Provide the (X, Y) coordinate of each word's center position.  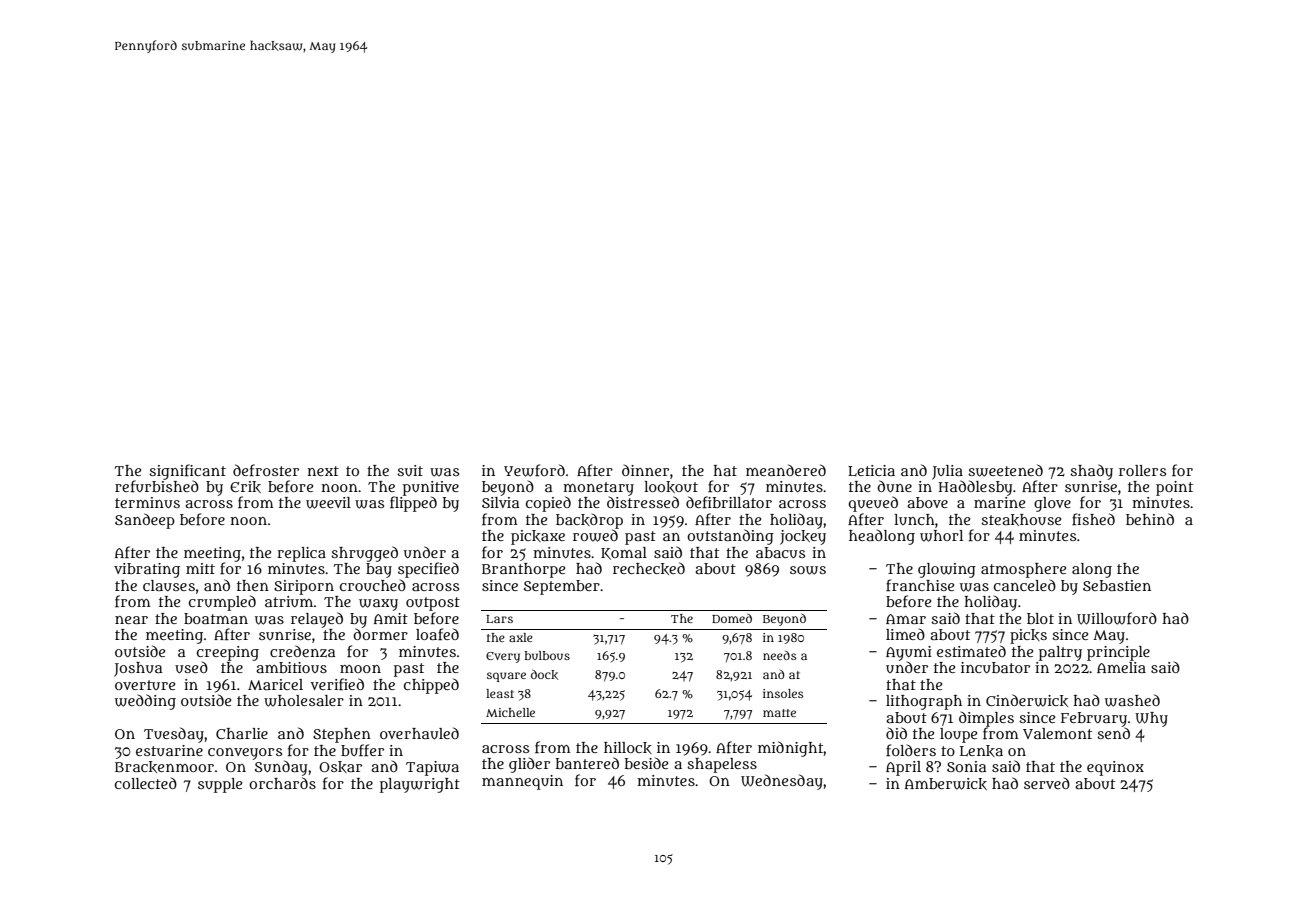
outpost (433, 604)
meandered (786, 470)
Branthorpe (523, 570)
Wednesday (782, 782)
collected (146, 783)
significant (187, 472)
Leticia (871, 470)
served (1047, 783)
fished (1093, 519)
